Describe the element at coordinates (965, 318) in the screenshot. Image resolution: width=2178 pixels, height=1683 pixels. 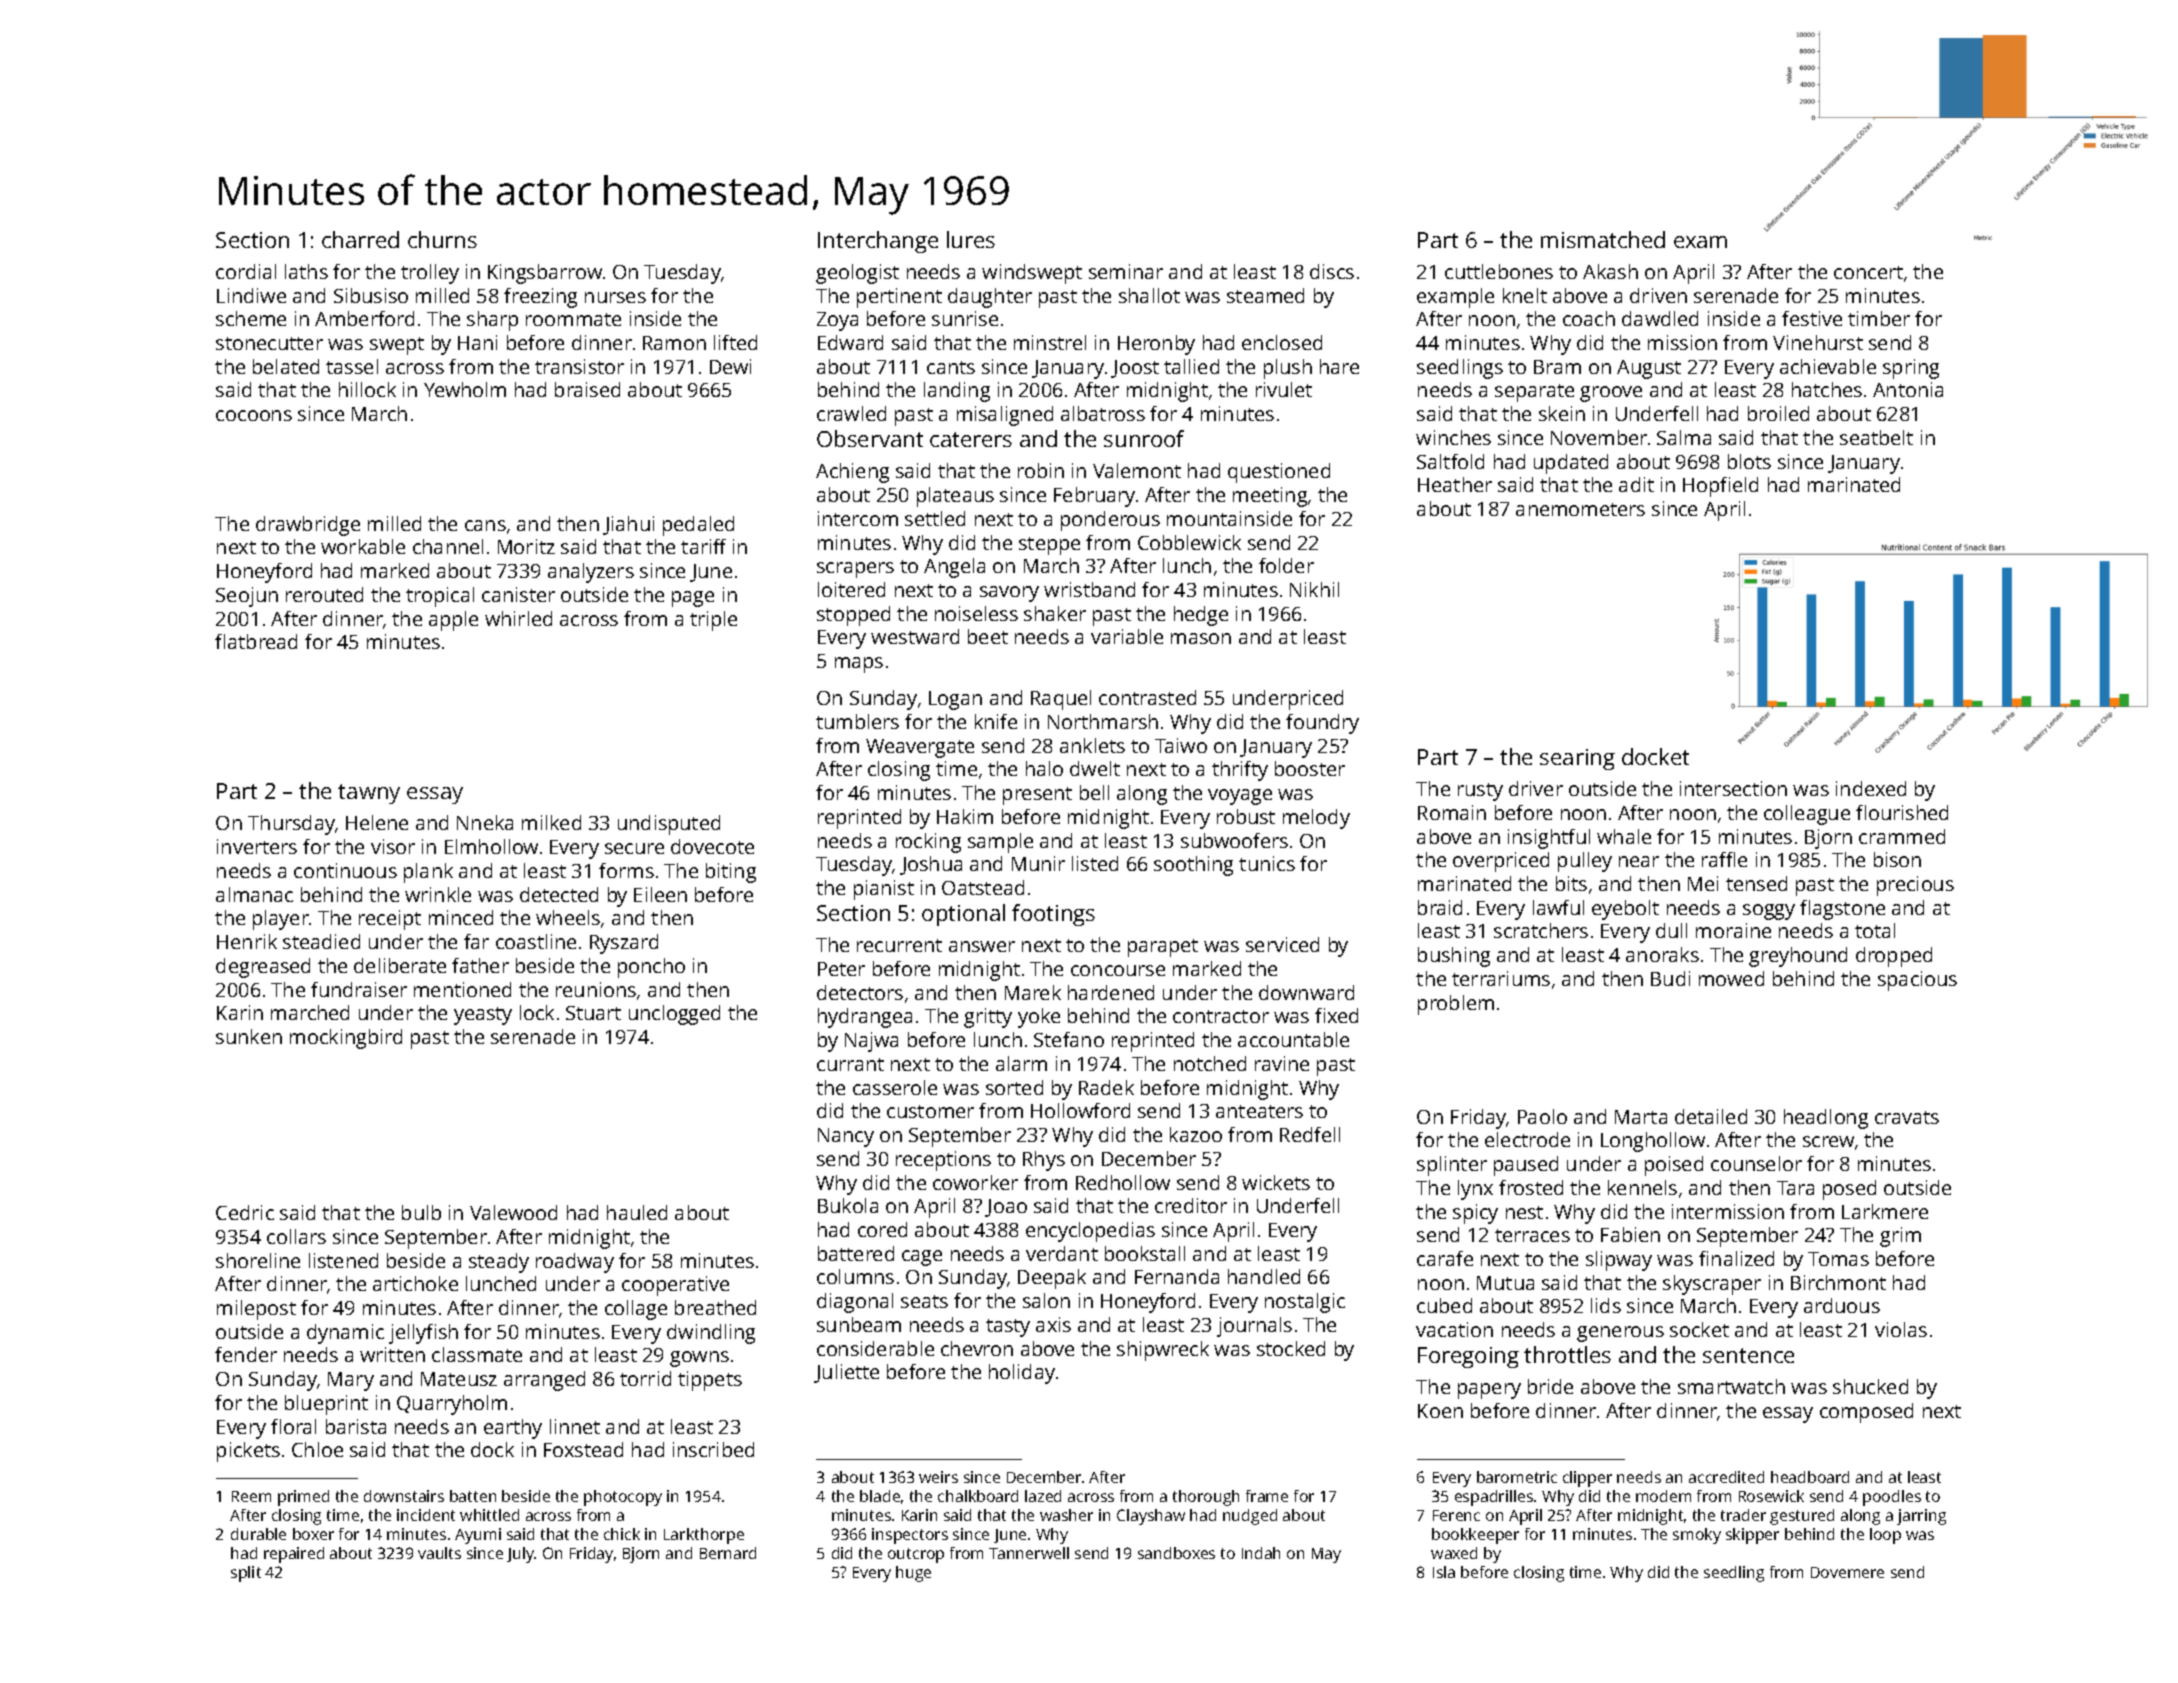
I see `sunrise` at that location.
